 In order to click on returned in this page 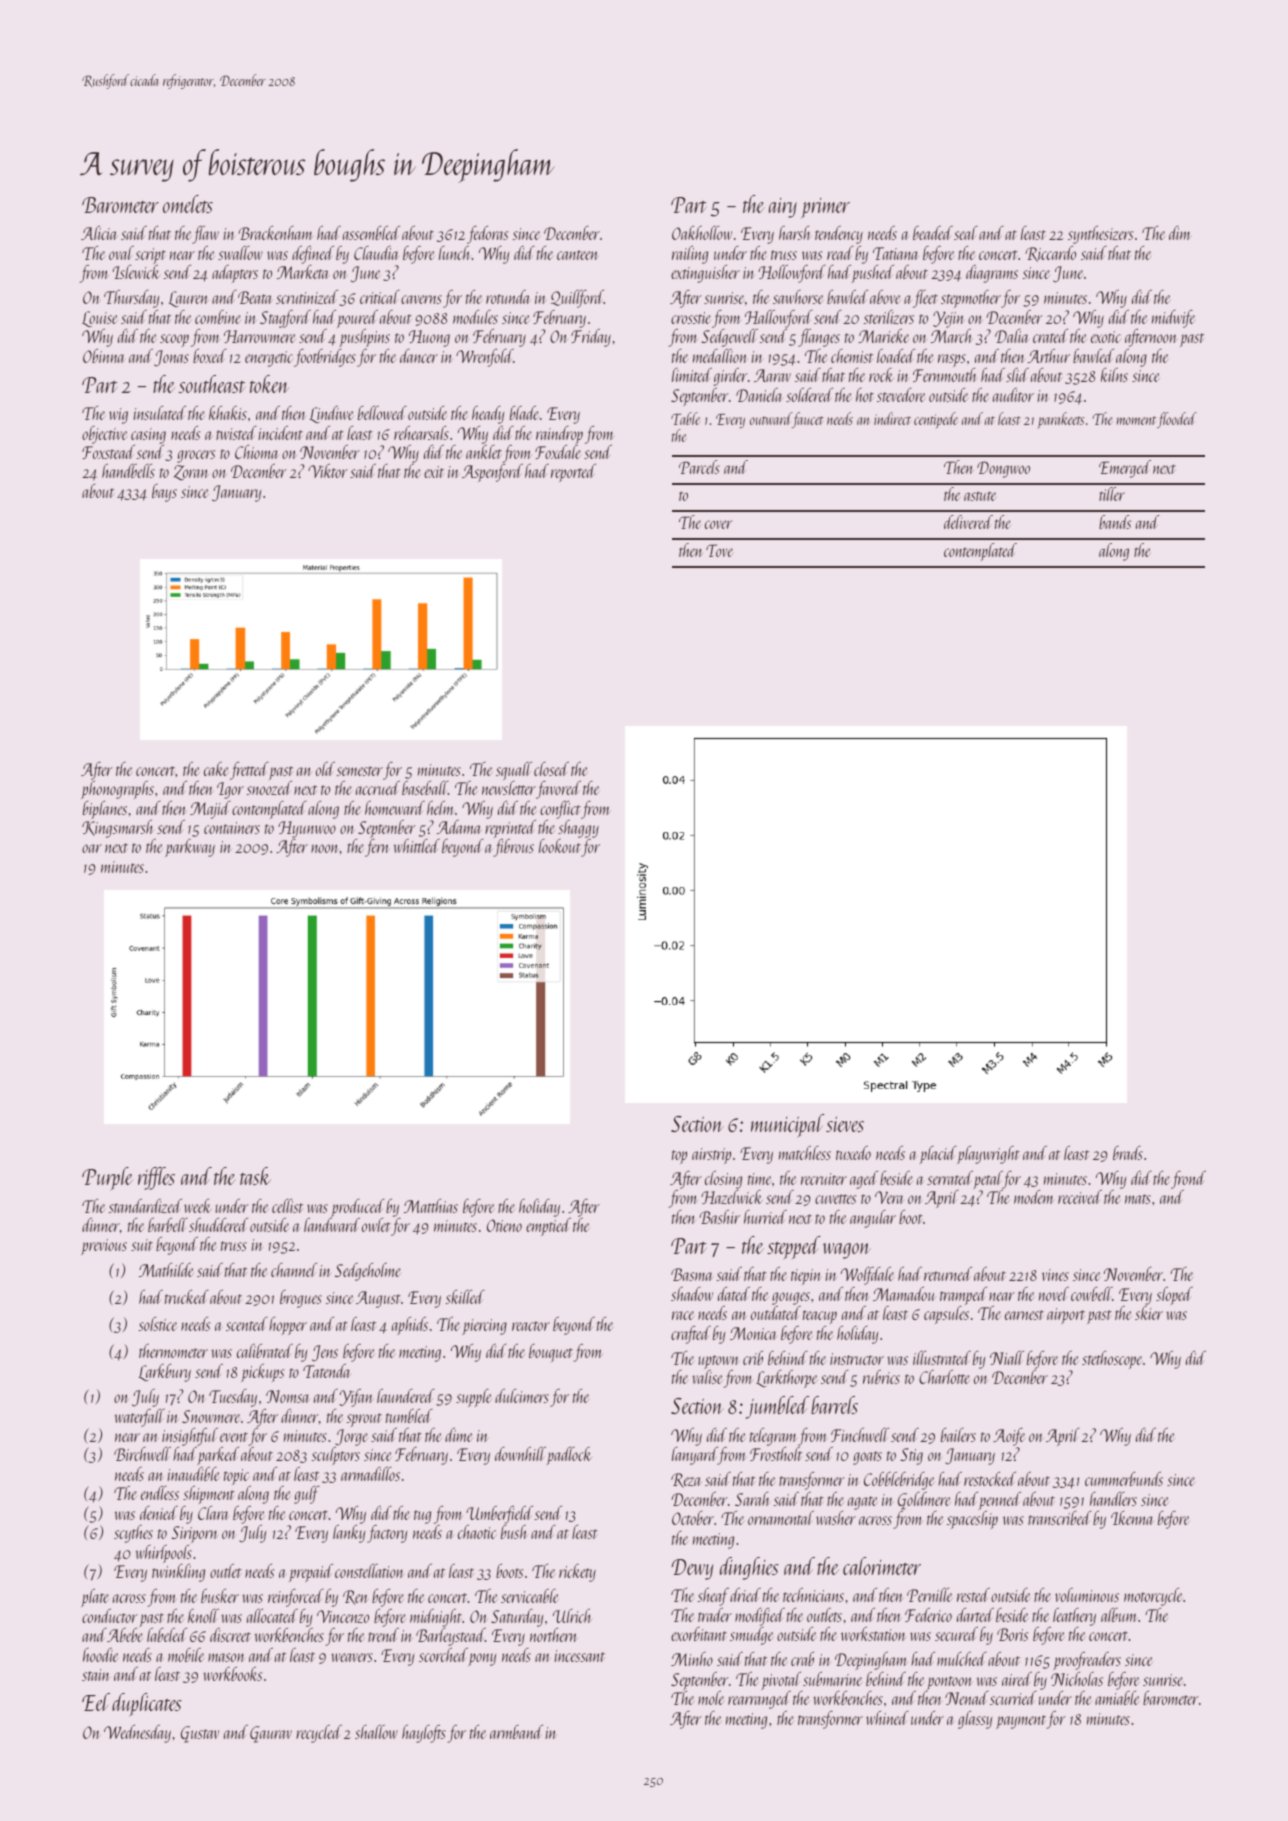, I will do `click(948, 1274)`.
